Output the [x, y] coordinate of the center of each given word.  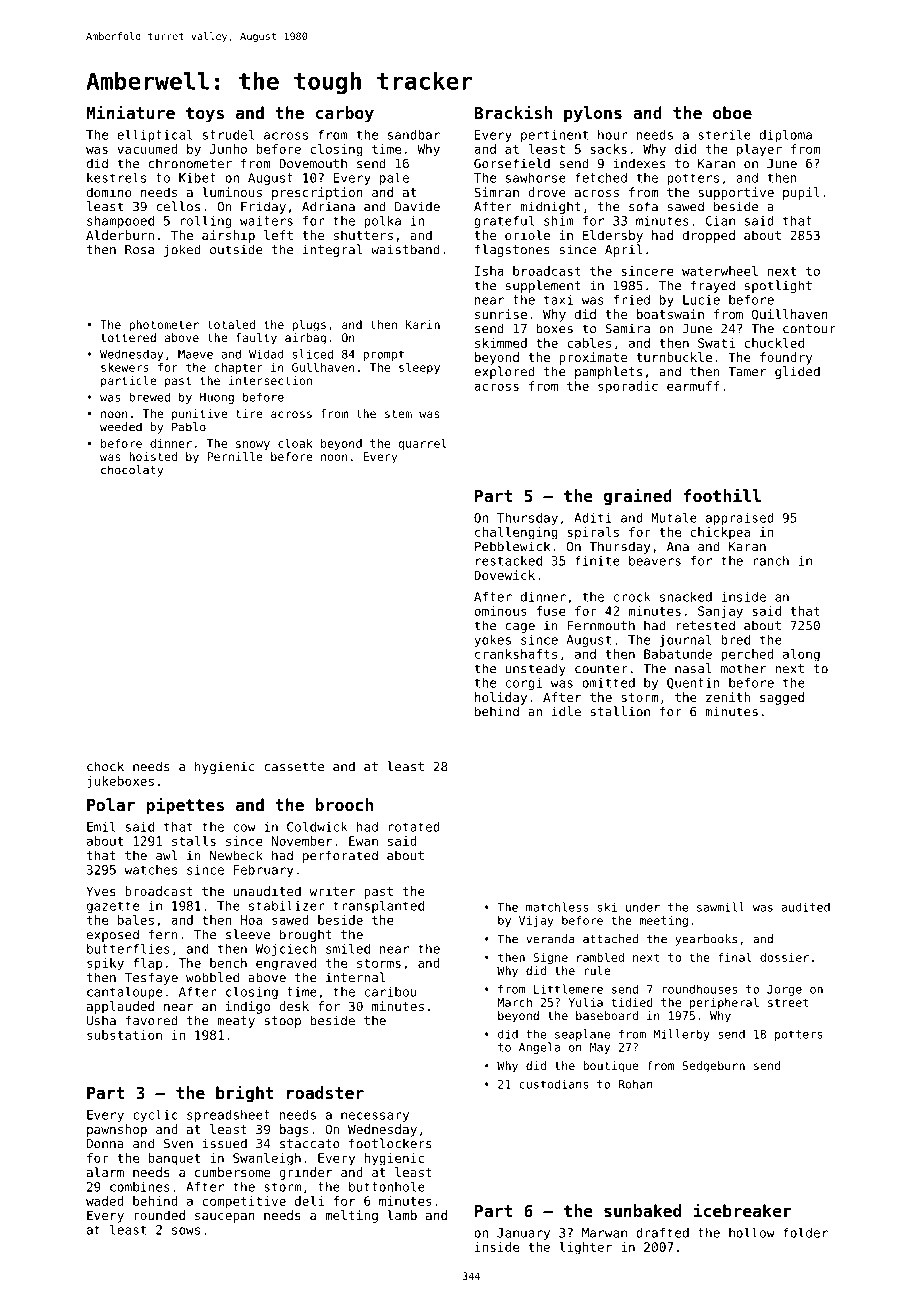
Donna [105, 1144]
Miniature [130, 112]
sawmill [720, 907]
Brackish [513, 112]
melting [351, 1216]
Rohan [636, 1084]
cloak [295, 443]
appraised [740, 519]
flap [147, 964]
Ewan [363, 841]
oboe [732, 112]
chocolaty [132, 471]
